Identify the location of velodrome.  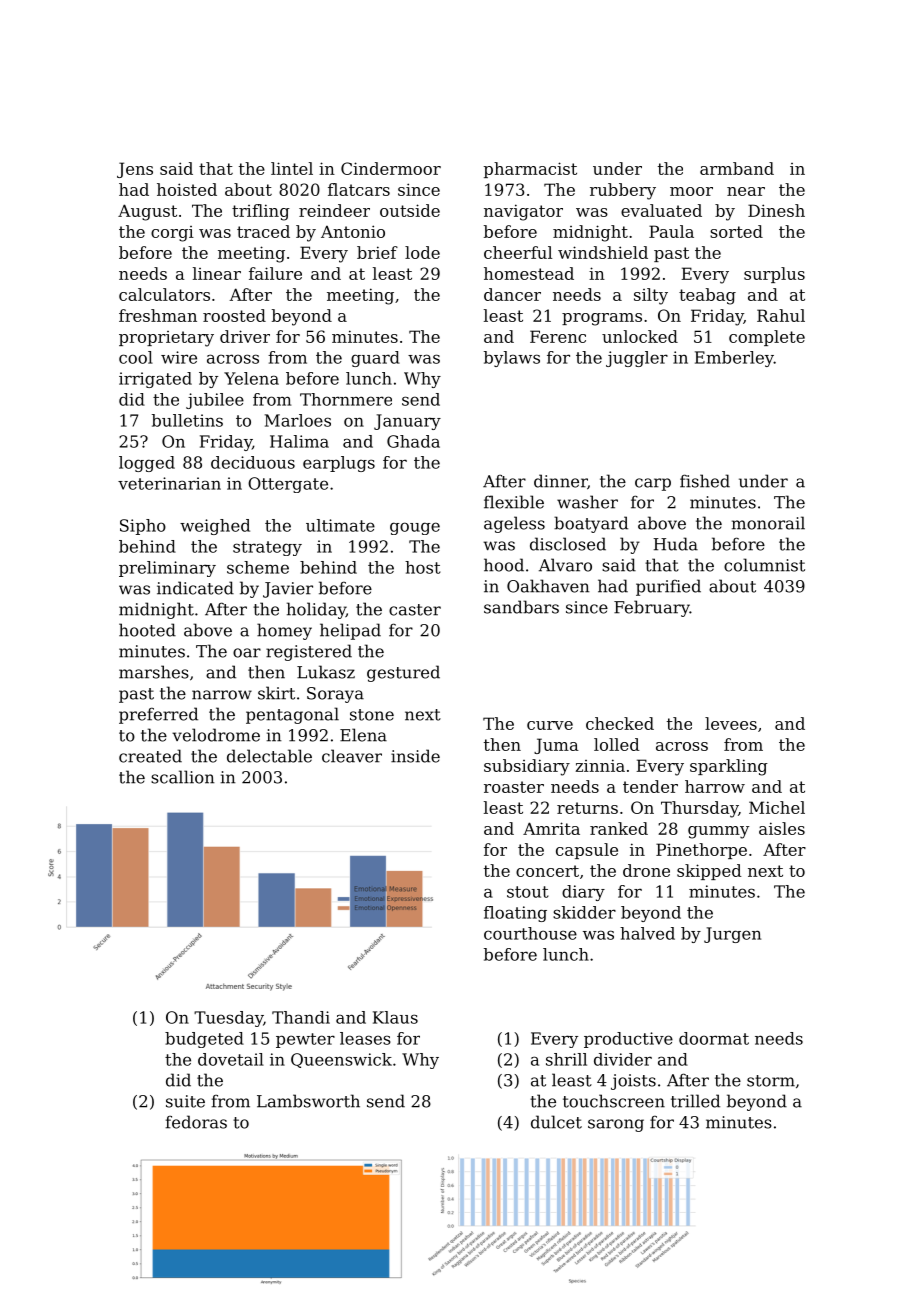
(216, 735).
